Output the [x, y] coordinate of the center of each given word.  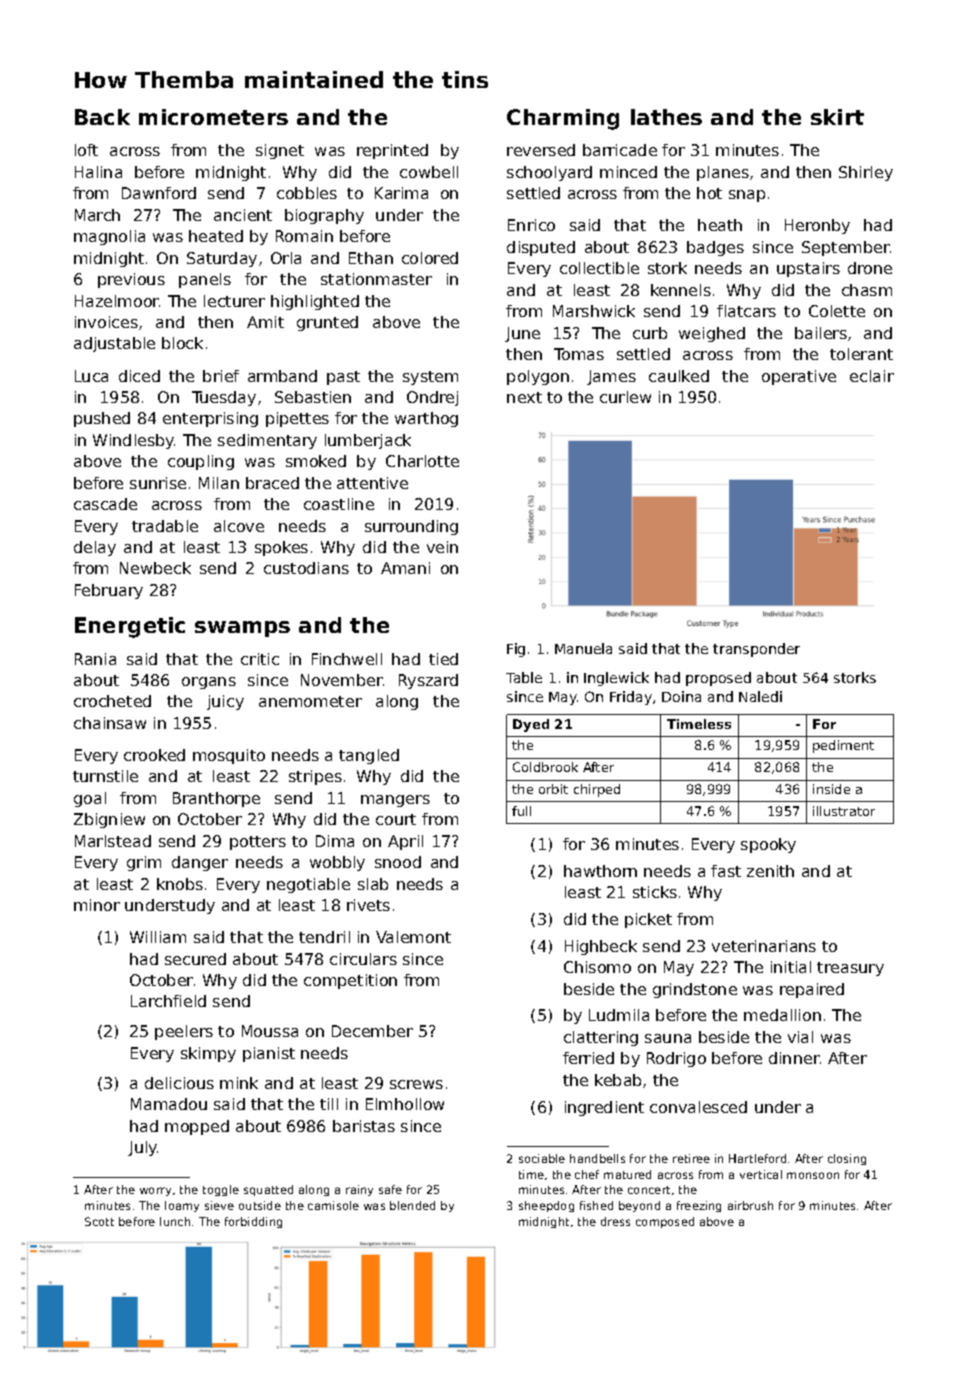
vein [442, 547]
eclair [872, 376]
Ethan [371, 258]
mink [239, 1083]
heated [216, 236]
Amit [265, 322]
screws [416, 1084]
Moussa [270, 1031]
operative [799, 377]
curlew [625, 397]
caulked [679, 376]
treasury [850, 969]
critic [260, 659]
